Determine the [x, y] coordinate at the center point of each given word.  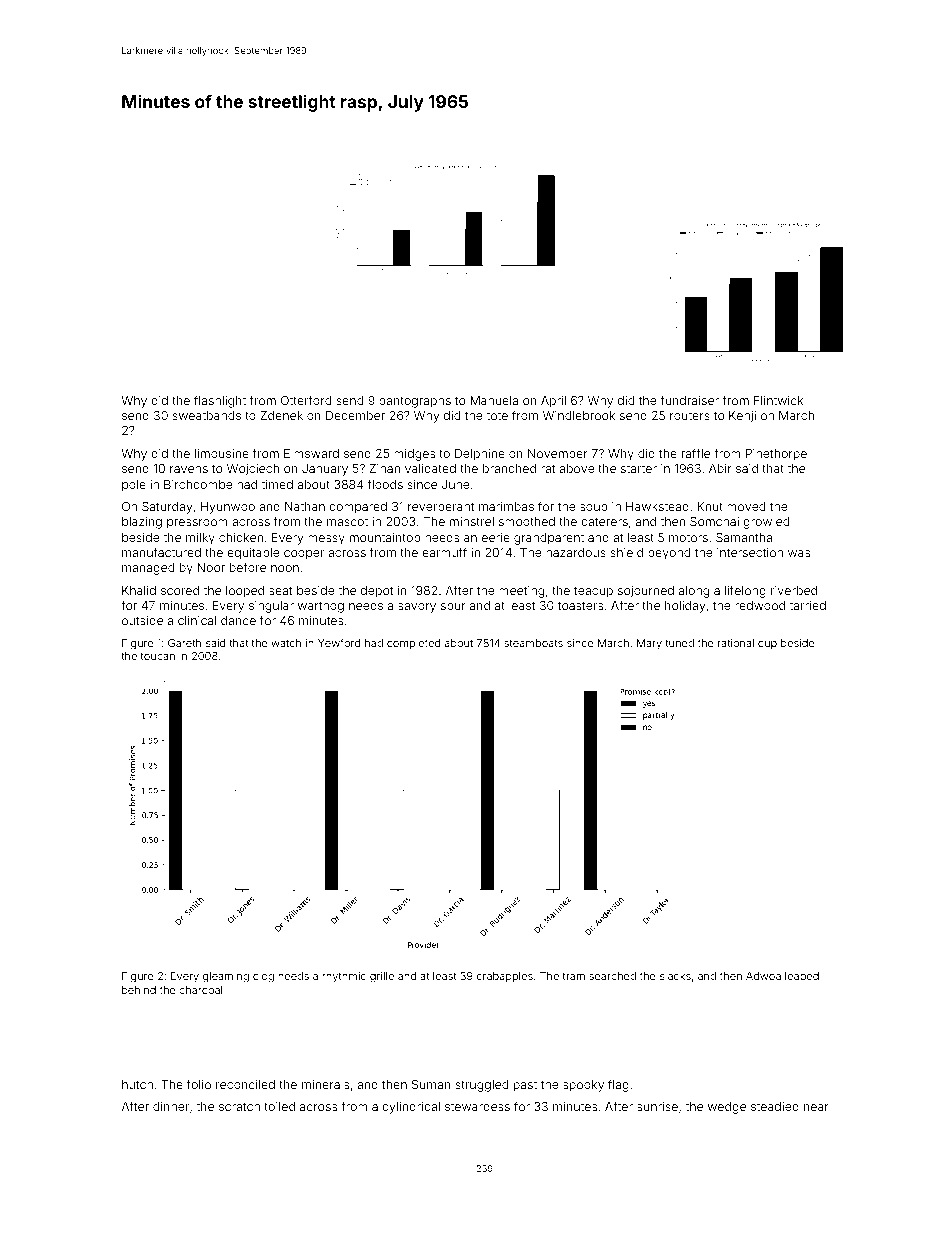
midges [414, 455]
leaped [802, 977]
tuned [679, 643]
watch [286, 643]
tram [574, 976]
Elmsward [311, 453]
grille [382, 977]
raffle [696, 453]
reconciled [245, 1084]
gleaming [226, 977]
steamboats [533, 643]
